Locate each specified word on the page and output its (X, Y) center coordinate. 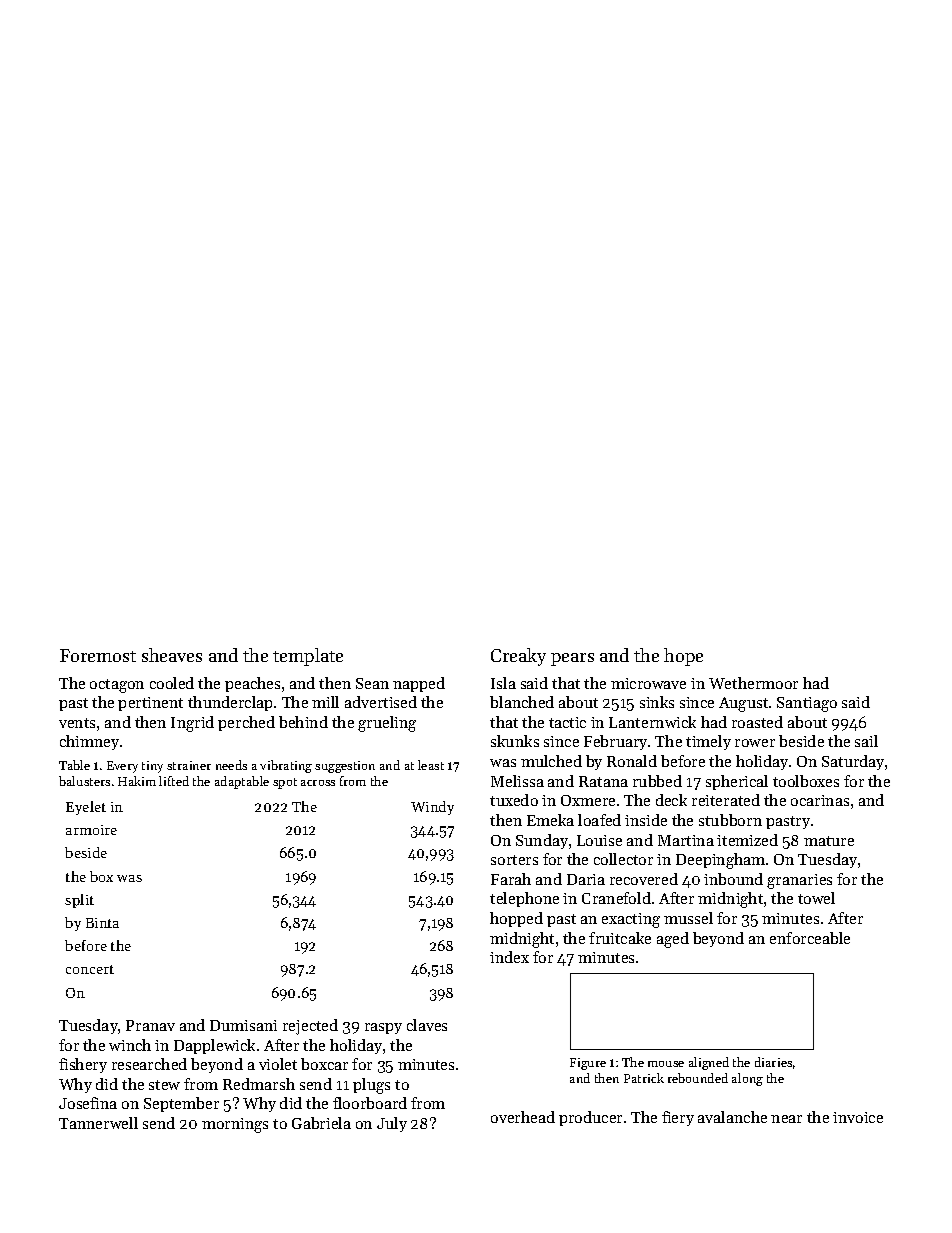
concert (90, 969)
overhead (523, 1117)
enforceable (810, 938)
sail (866, 741)
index (509, 957)
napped (419, 684)
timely (708, 742)
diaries (773, 1062)
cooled (172, 683)
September (181, 1104)
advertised (381, 702)
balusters (84, 781)
